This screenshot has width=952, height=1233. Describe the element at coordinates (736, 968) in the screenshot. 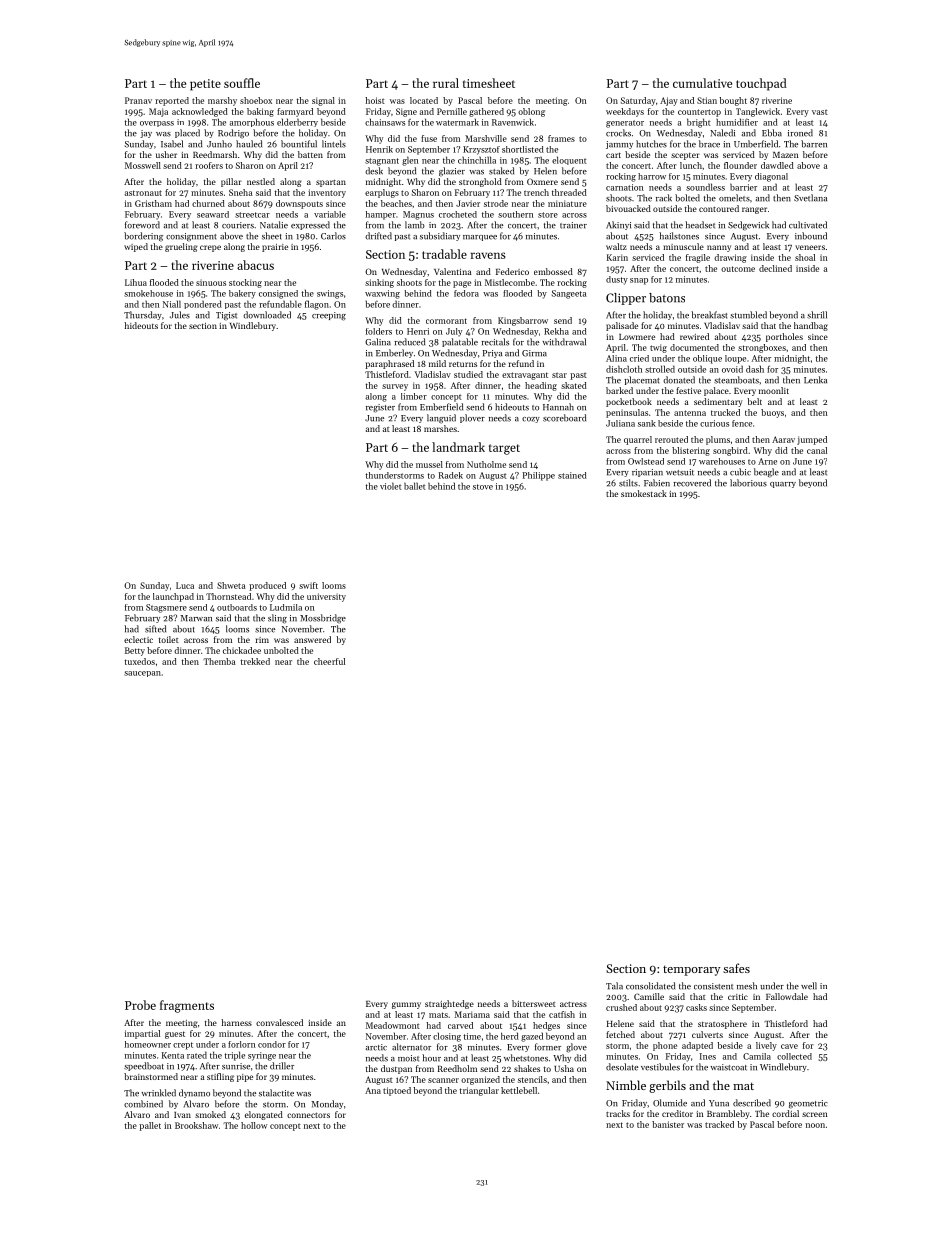

I see `safes` at that location.
